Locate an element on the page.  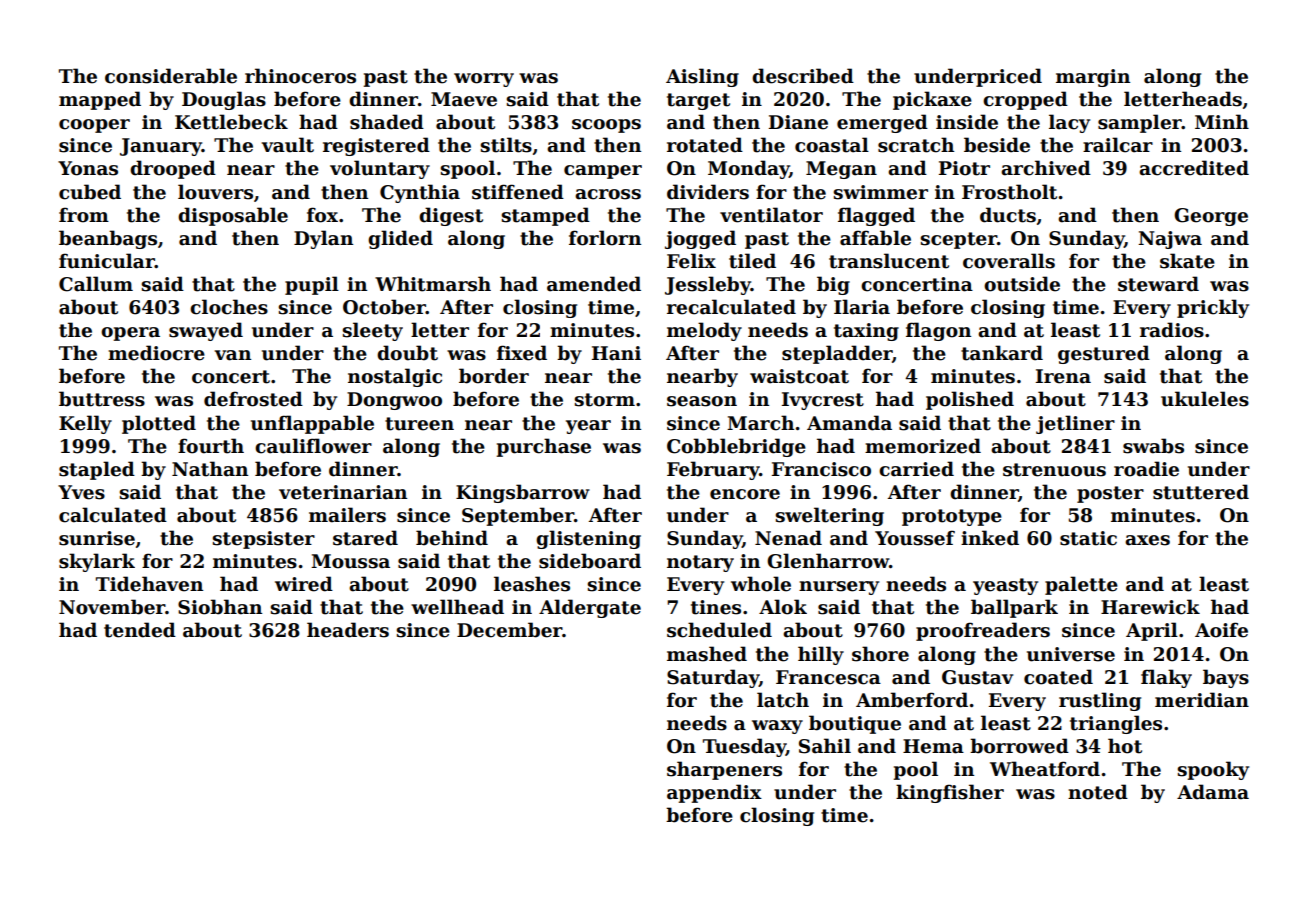
inside is located at coordinates (967, 122).
